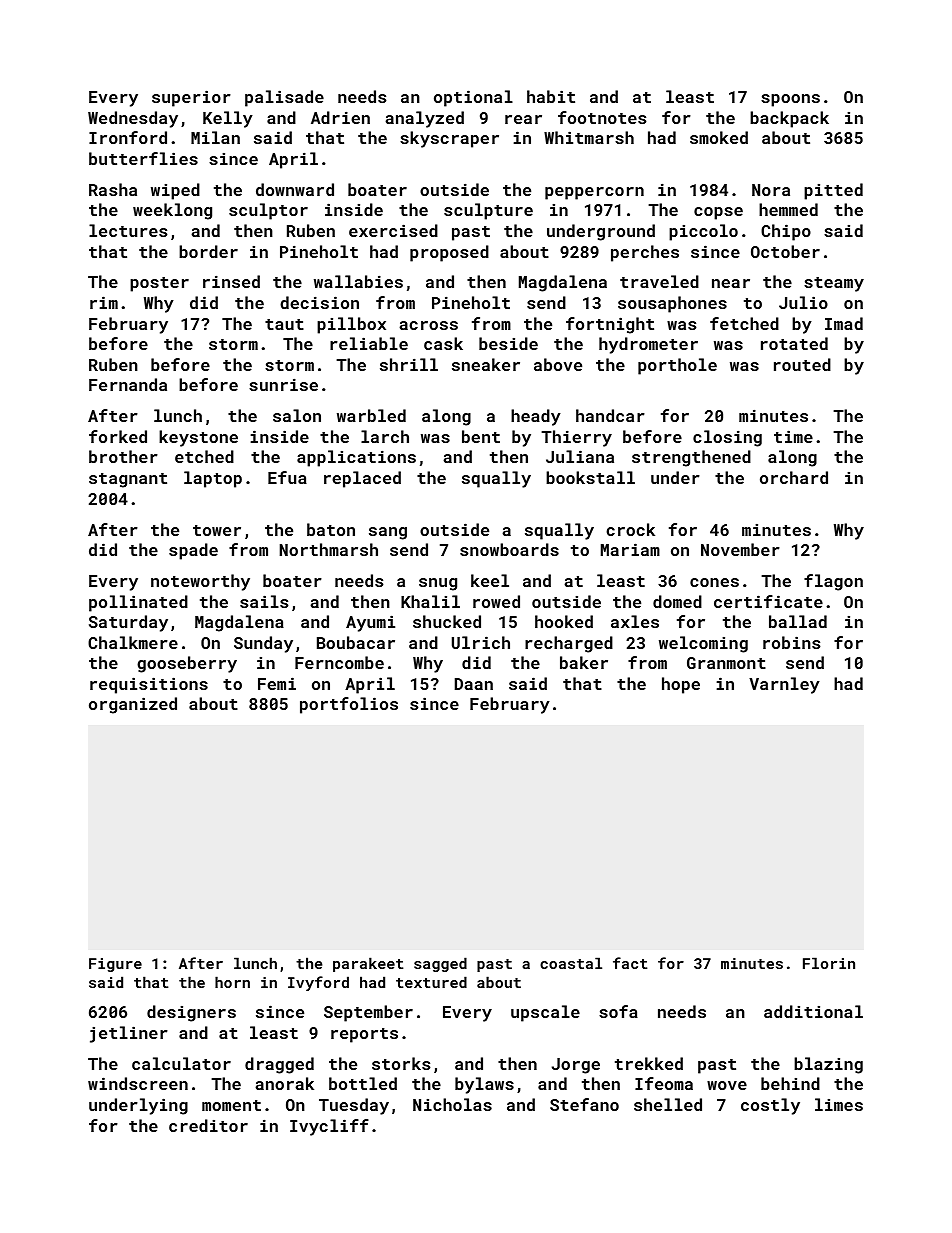  Describe the element at coordinates (191, 98) in the screenshot. I see `superior` at that location.
